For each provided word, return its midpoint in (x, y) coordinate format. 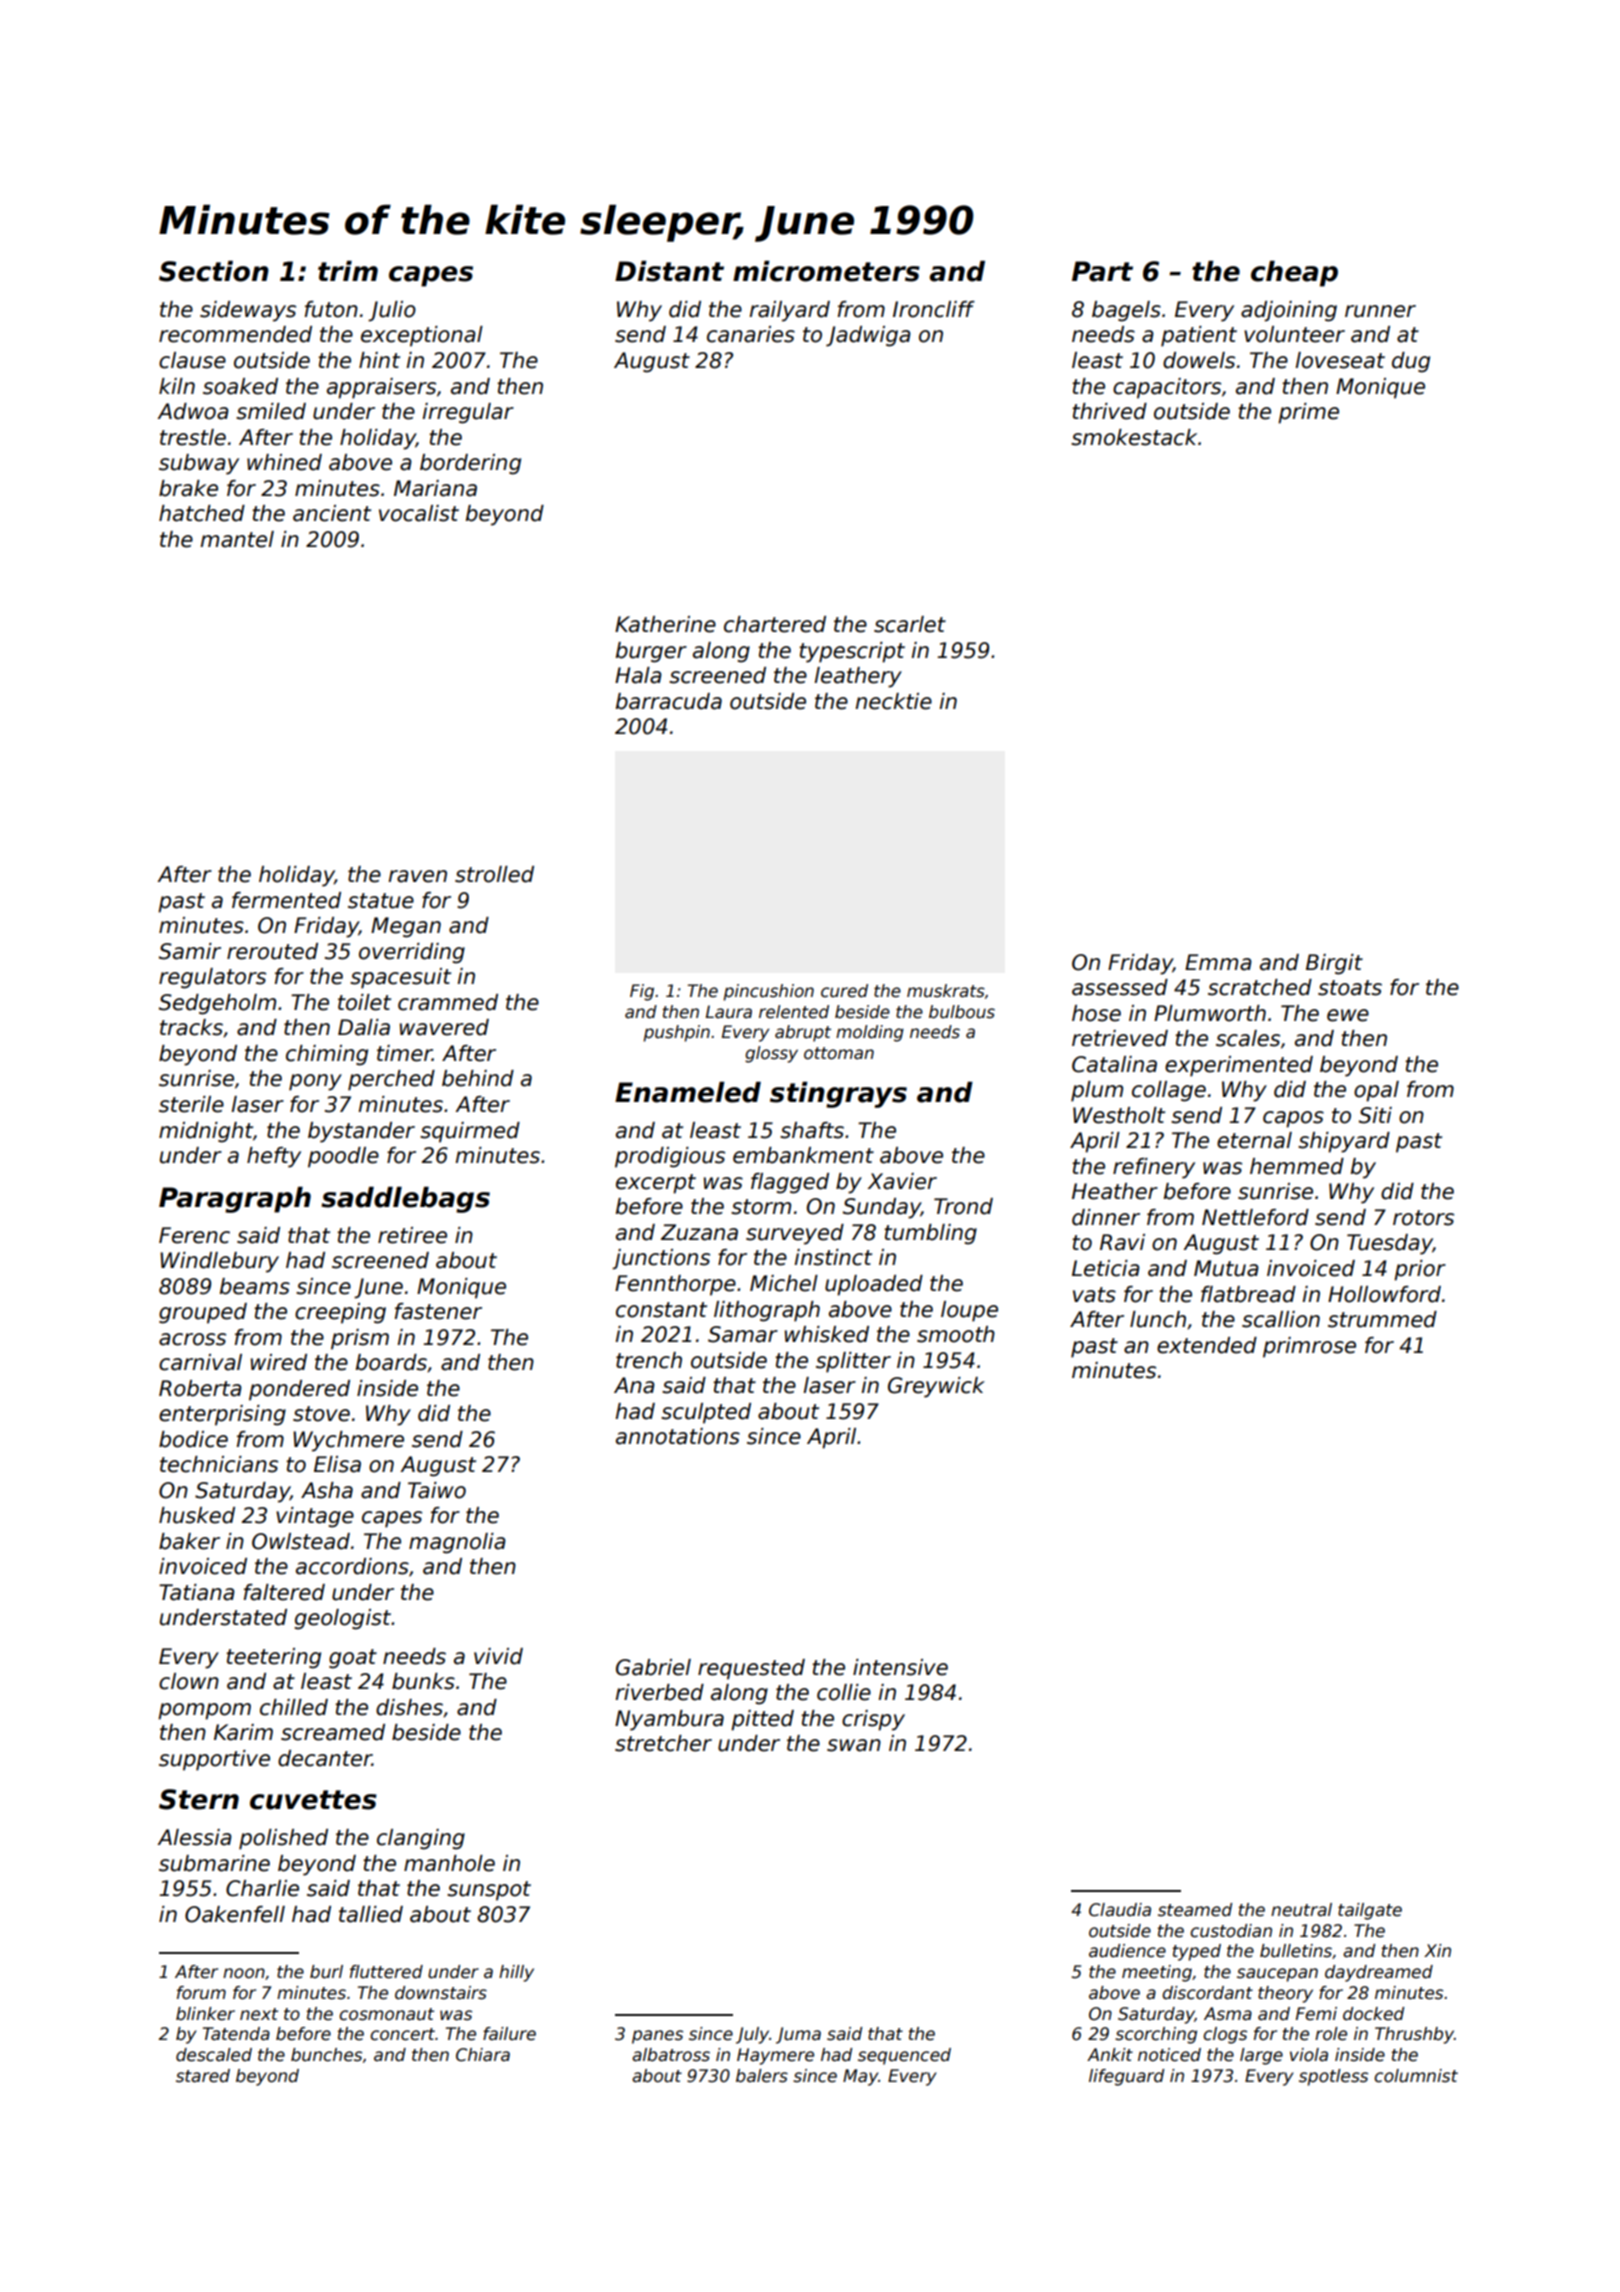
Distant (669, 271)
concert (402, 2034)
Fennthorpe (675, 1285)
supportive (214, 1760)
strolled (494, 874)
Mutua (1226, 1268)
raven (417, 876)
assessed (1120, 987)
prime (1308, 413)
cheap (1294, 274)
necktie (893, 701)
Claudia (1120, 1910)
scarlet (910, 624)
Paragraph (235, 1200)
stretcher (663, 1743)
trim (348, 271)
